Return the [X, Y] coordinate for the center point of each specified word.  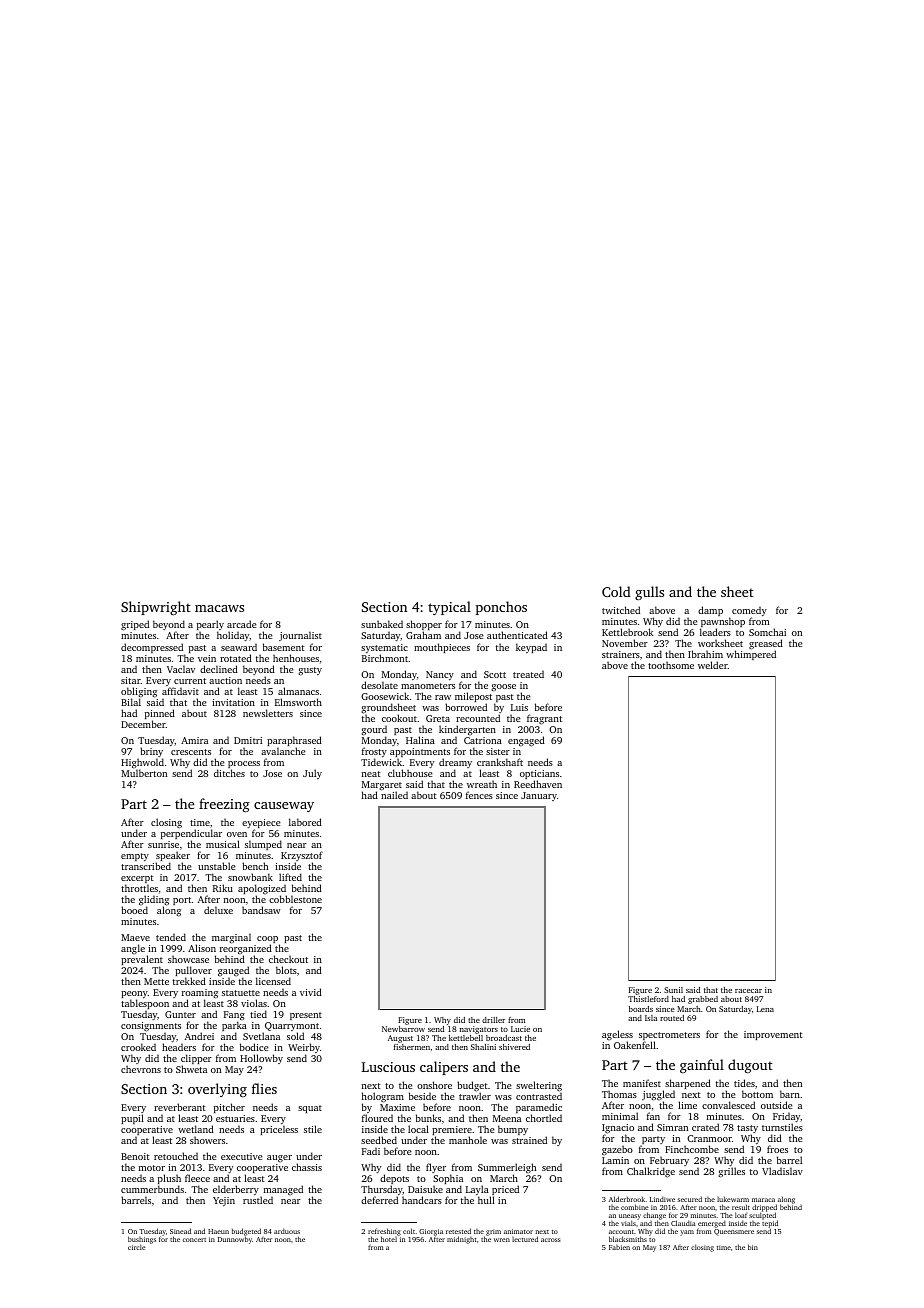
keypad [531, 648]
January [539, 796]
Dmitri [248, 740]
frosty [374, 753]
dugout [750, 1066]
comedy [749, 611]
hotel [389, 1239]
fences [479, 795]
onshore [434, 1085]
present [306, 1016]
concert [194, 1240]
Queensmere [734, 1232]
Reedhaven [538, 784]
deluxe [218, 910]
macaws [219, 608]
